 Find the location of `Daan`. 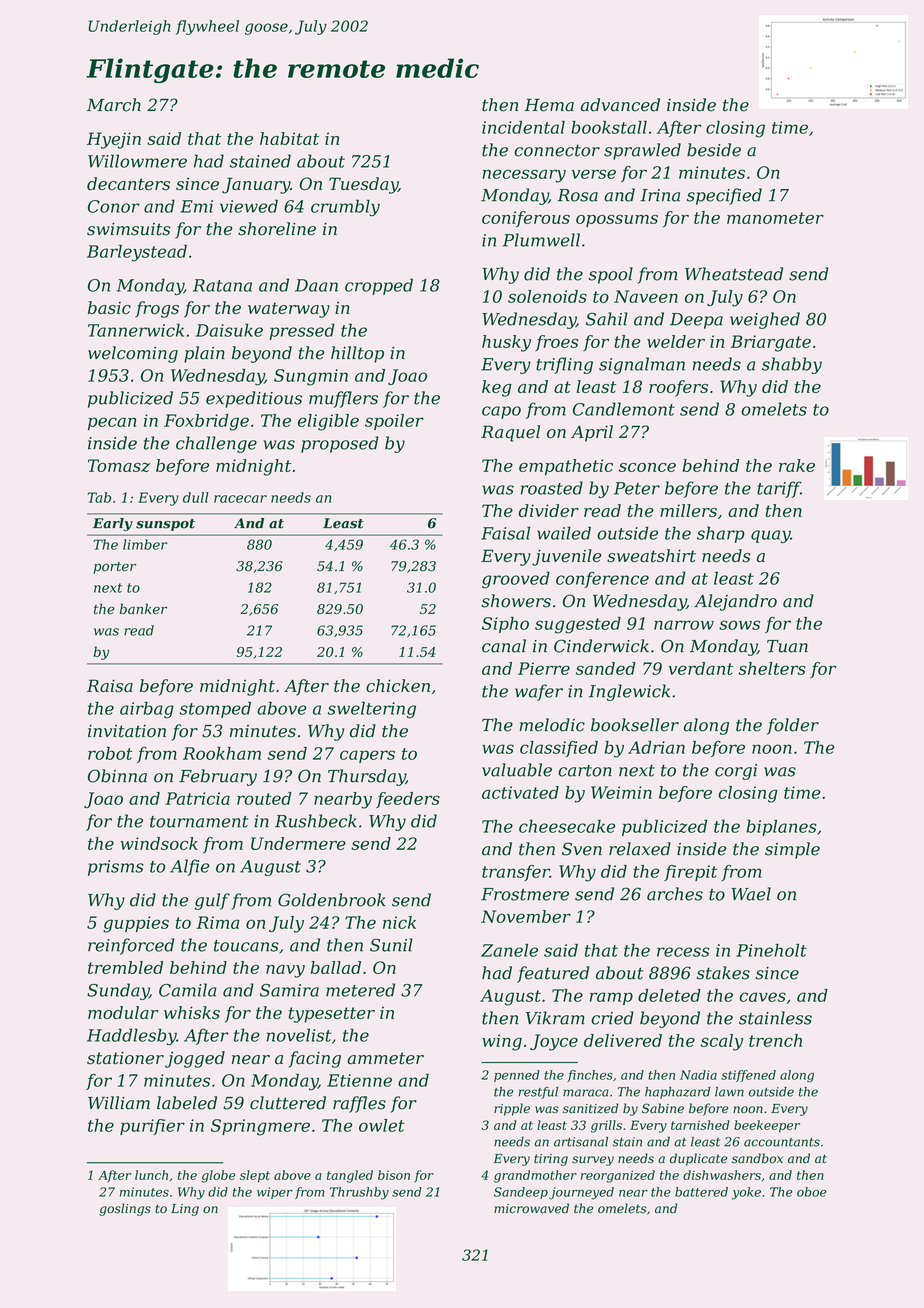

Daan is located at coordinates (316, 285).
